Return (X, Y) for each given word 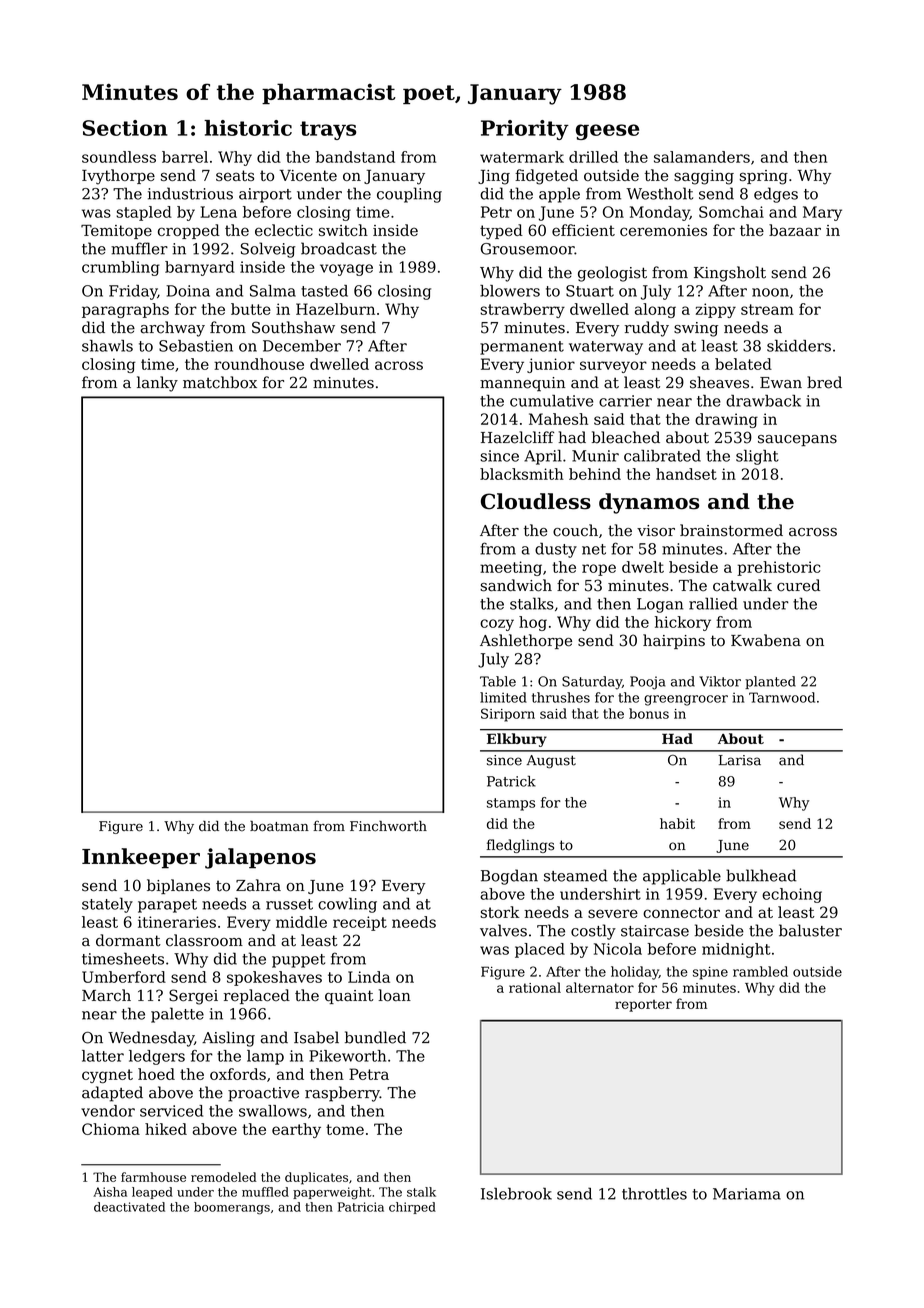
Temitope (116, 232)
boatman (279, 826)
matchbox (220, 382)
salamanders (702, 157)
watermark (522, 157)
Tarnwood (782, 697)
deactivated (129, 1207)
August (551, 762)
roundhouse (259, 364)
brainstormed (731, 530)
